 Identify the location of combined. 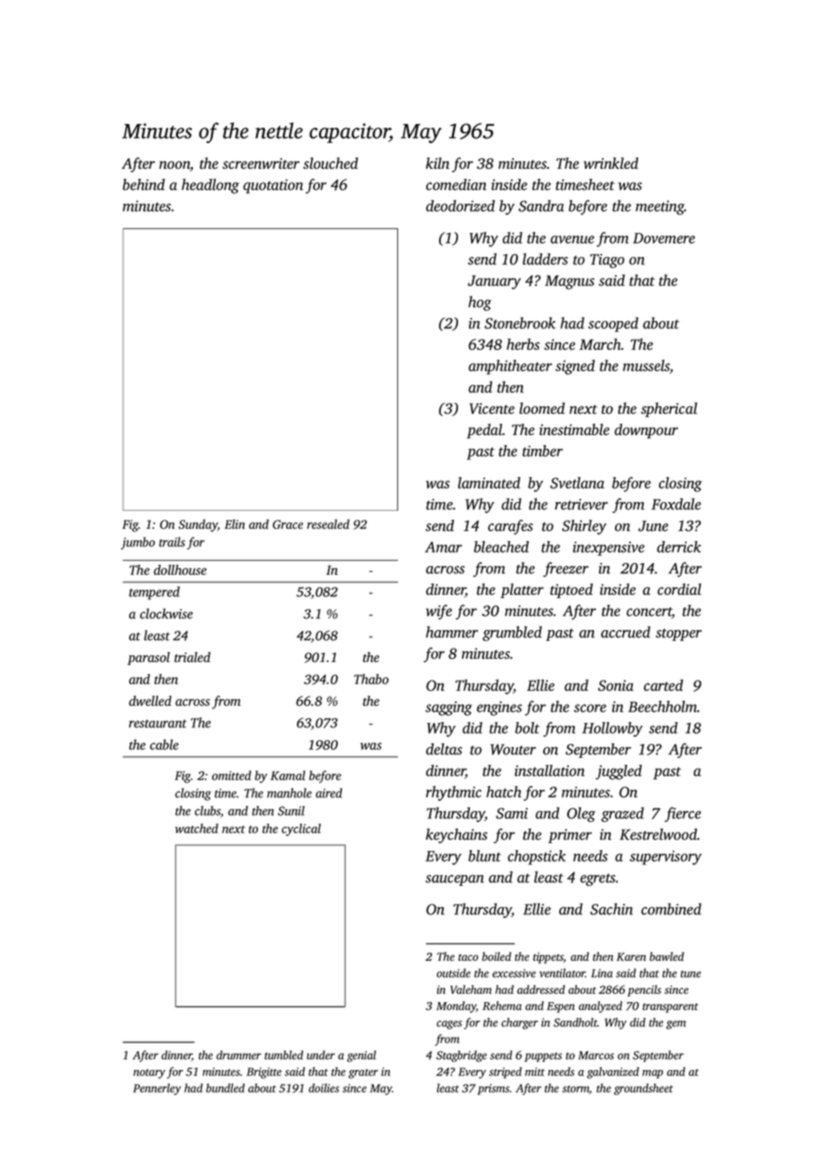
(671, 909).
